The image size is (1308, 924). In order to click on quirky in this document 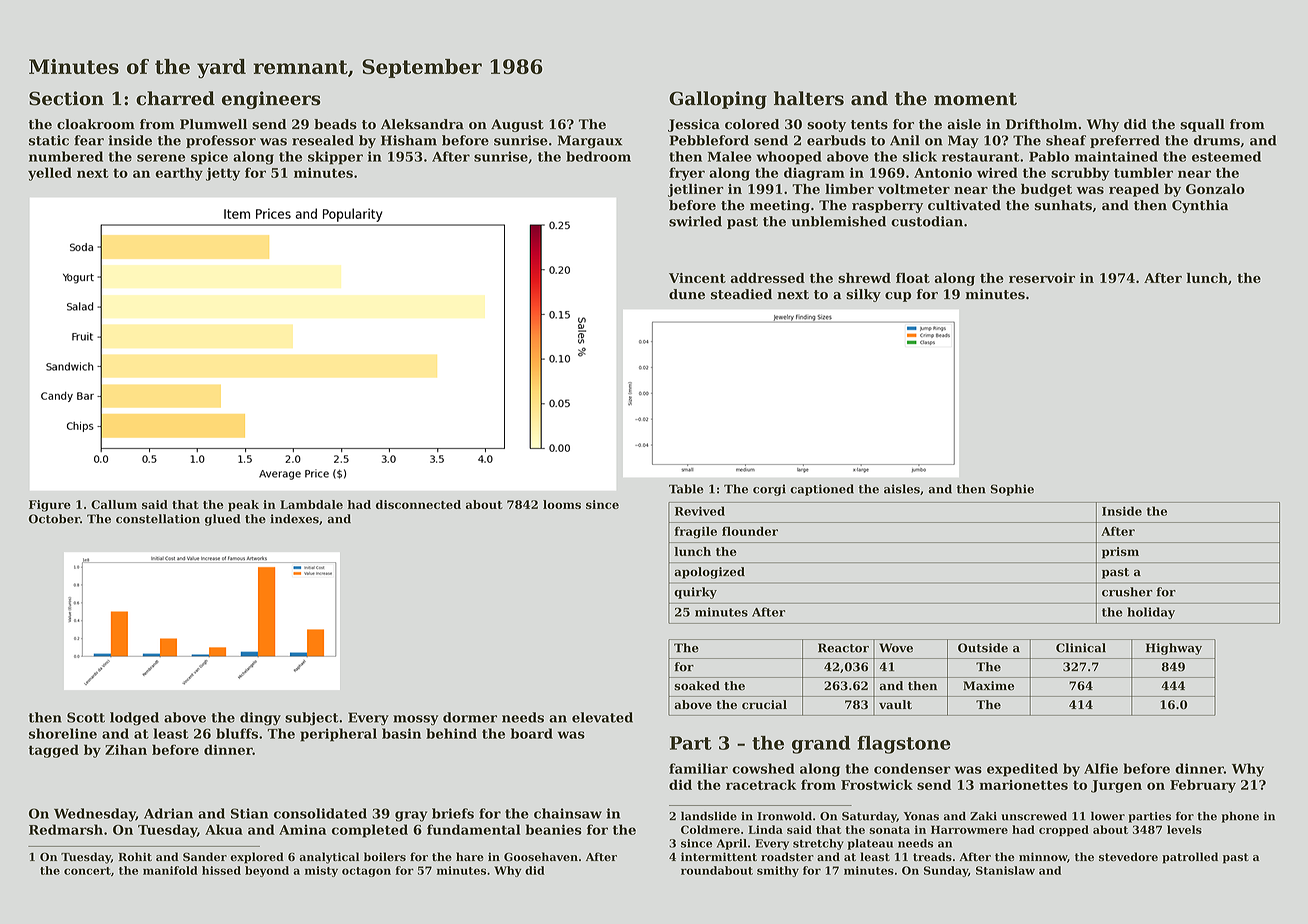, I will do `click(695, 593)`.
